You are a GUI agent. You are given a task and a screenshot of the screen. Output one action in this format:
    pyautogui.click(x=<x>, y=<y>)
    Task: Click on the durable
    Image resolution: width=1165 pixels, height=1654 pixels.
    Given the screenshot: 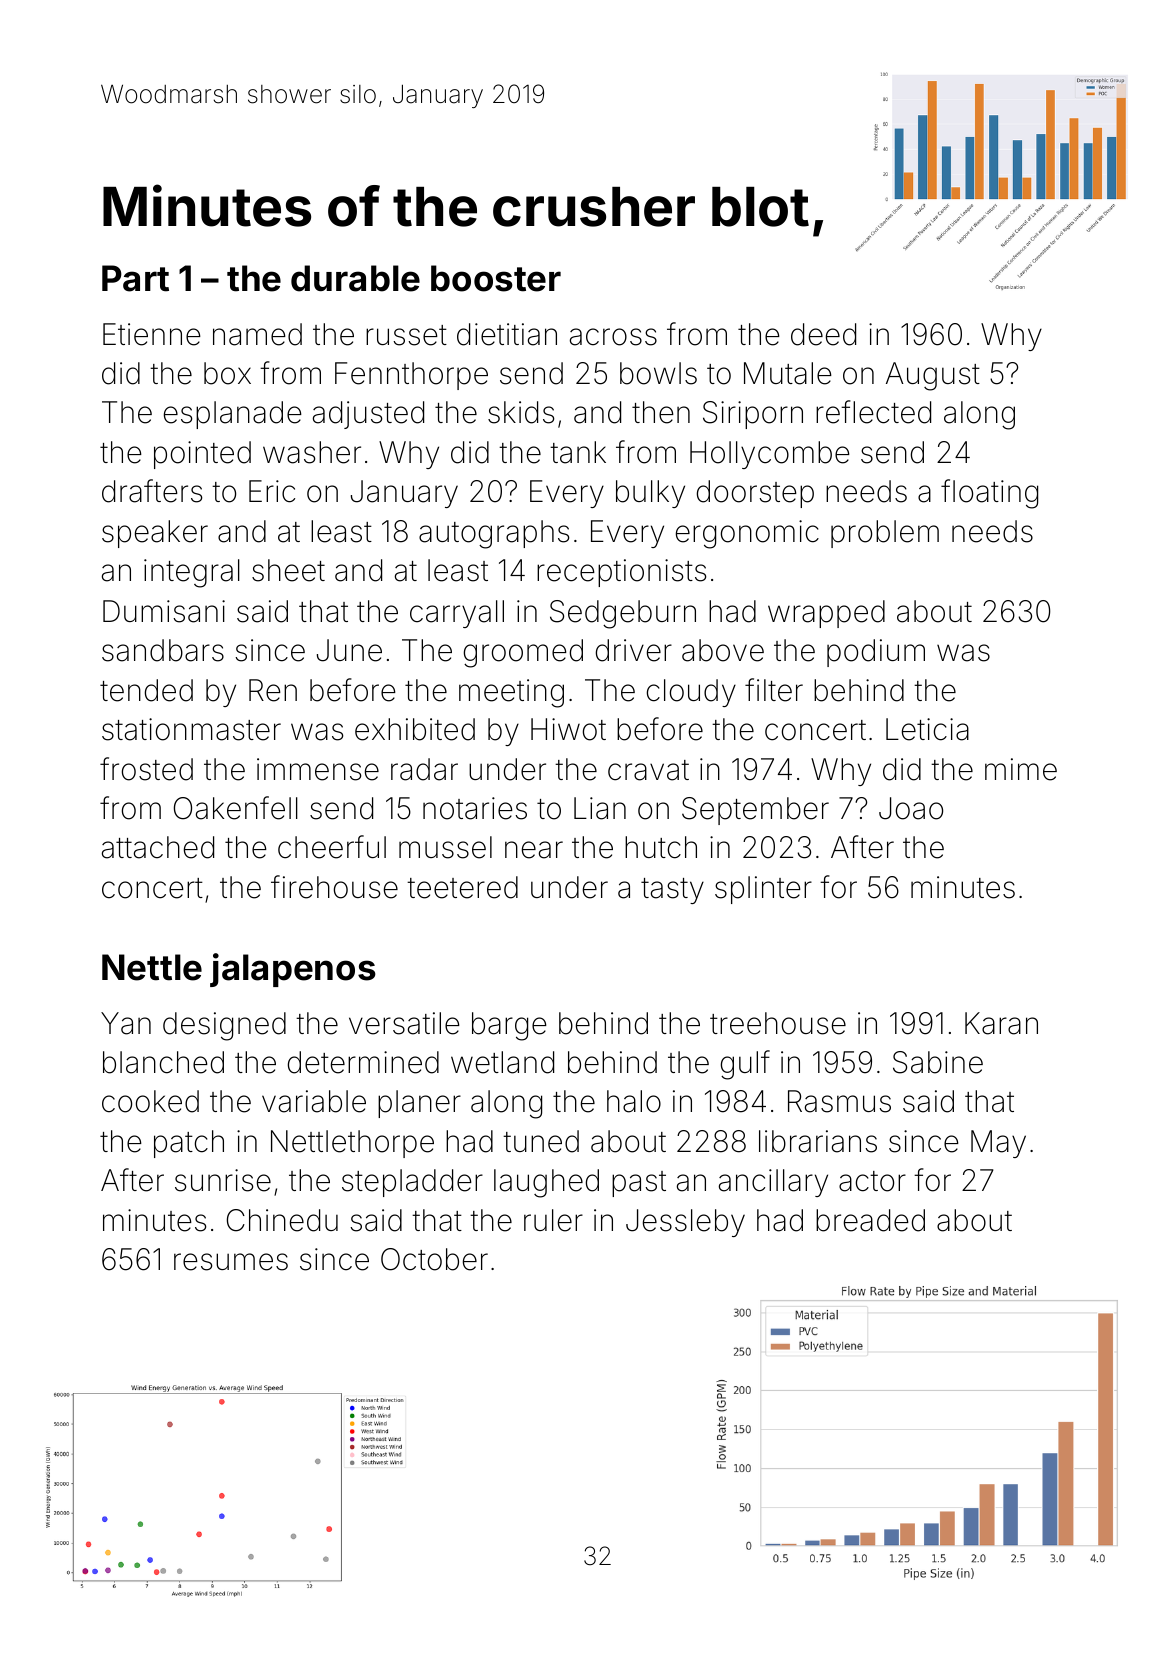 What is the action you would take?
    pyautogui.click(x=355, y=278)
